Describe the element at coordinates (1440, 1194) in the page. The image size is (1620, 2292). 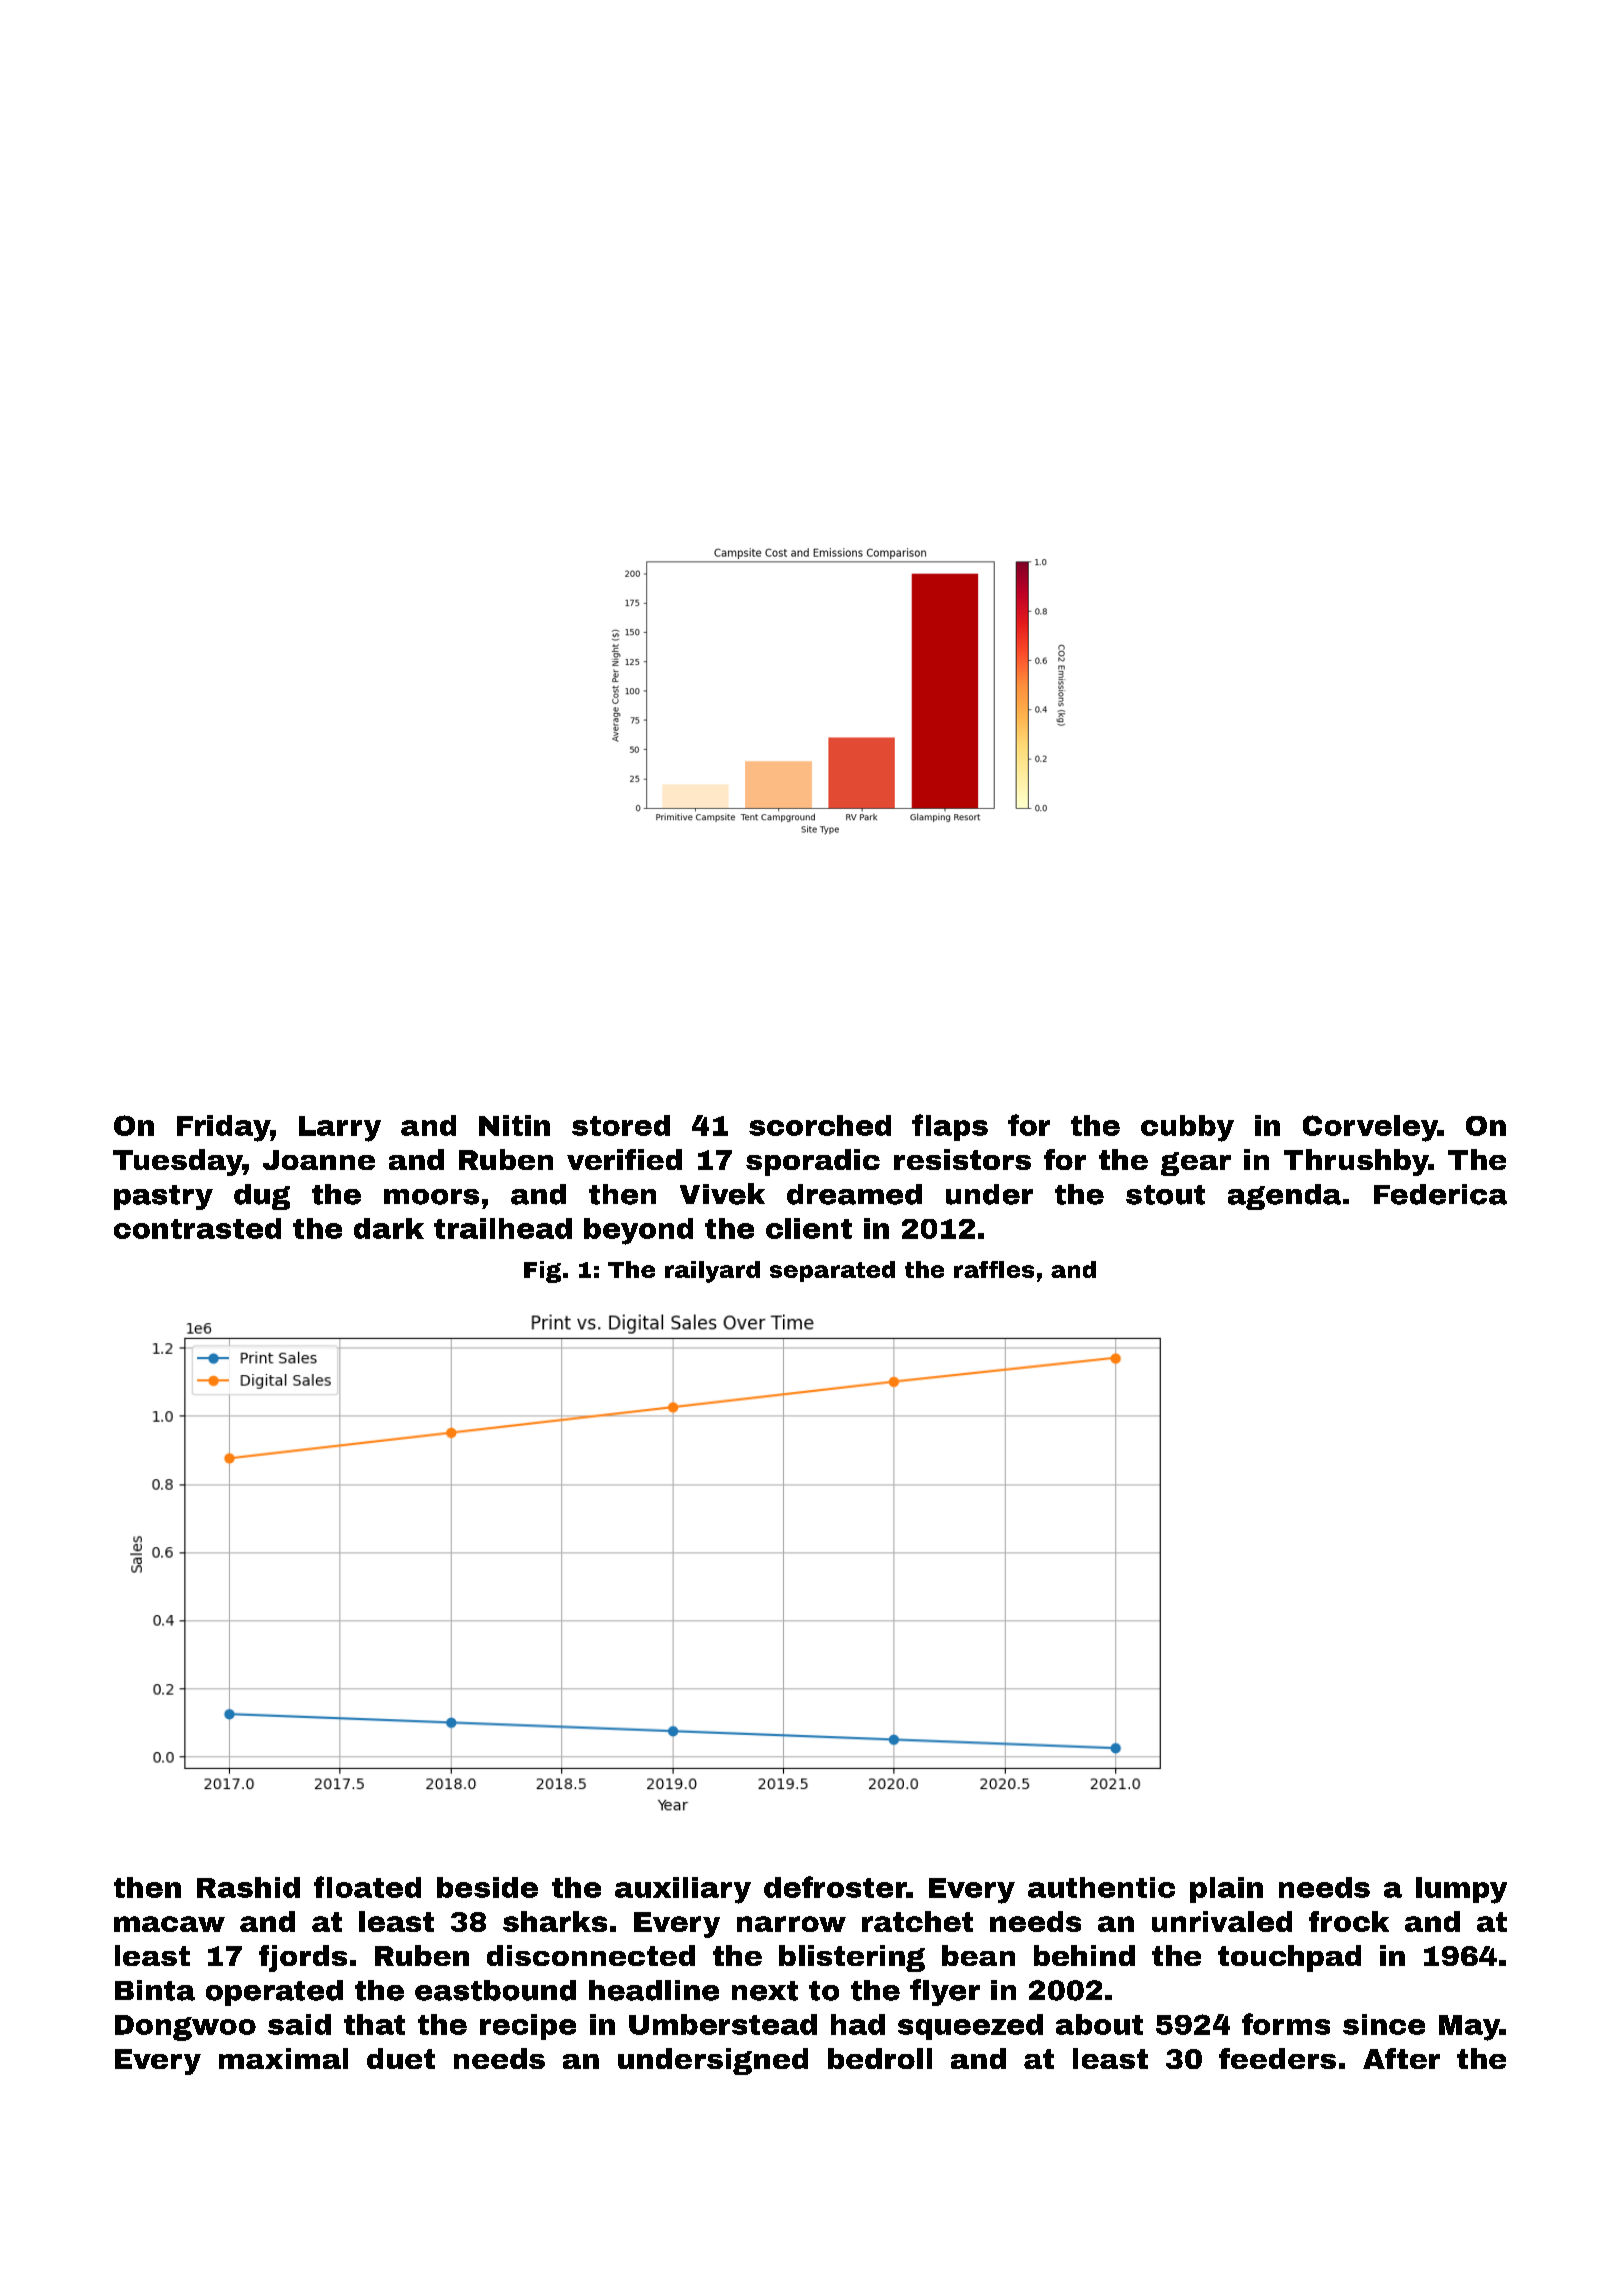
I see `Federica` at that location.
